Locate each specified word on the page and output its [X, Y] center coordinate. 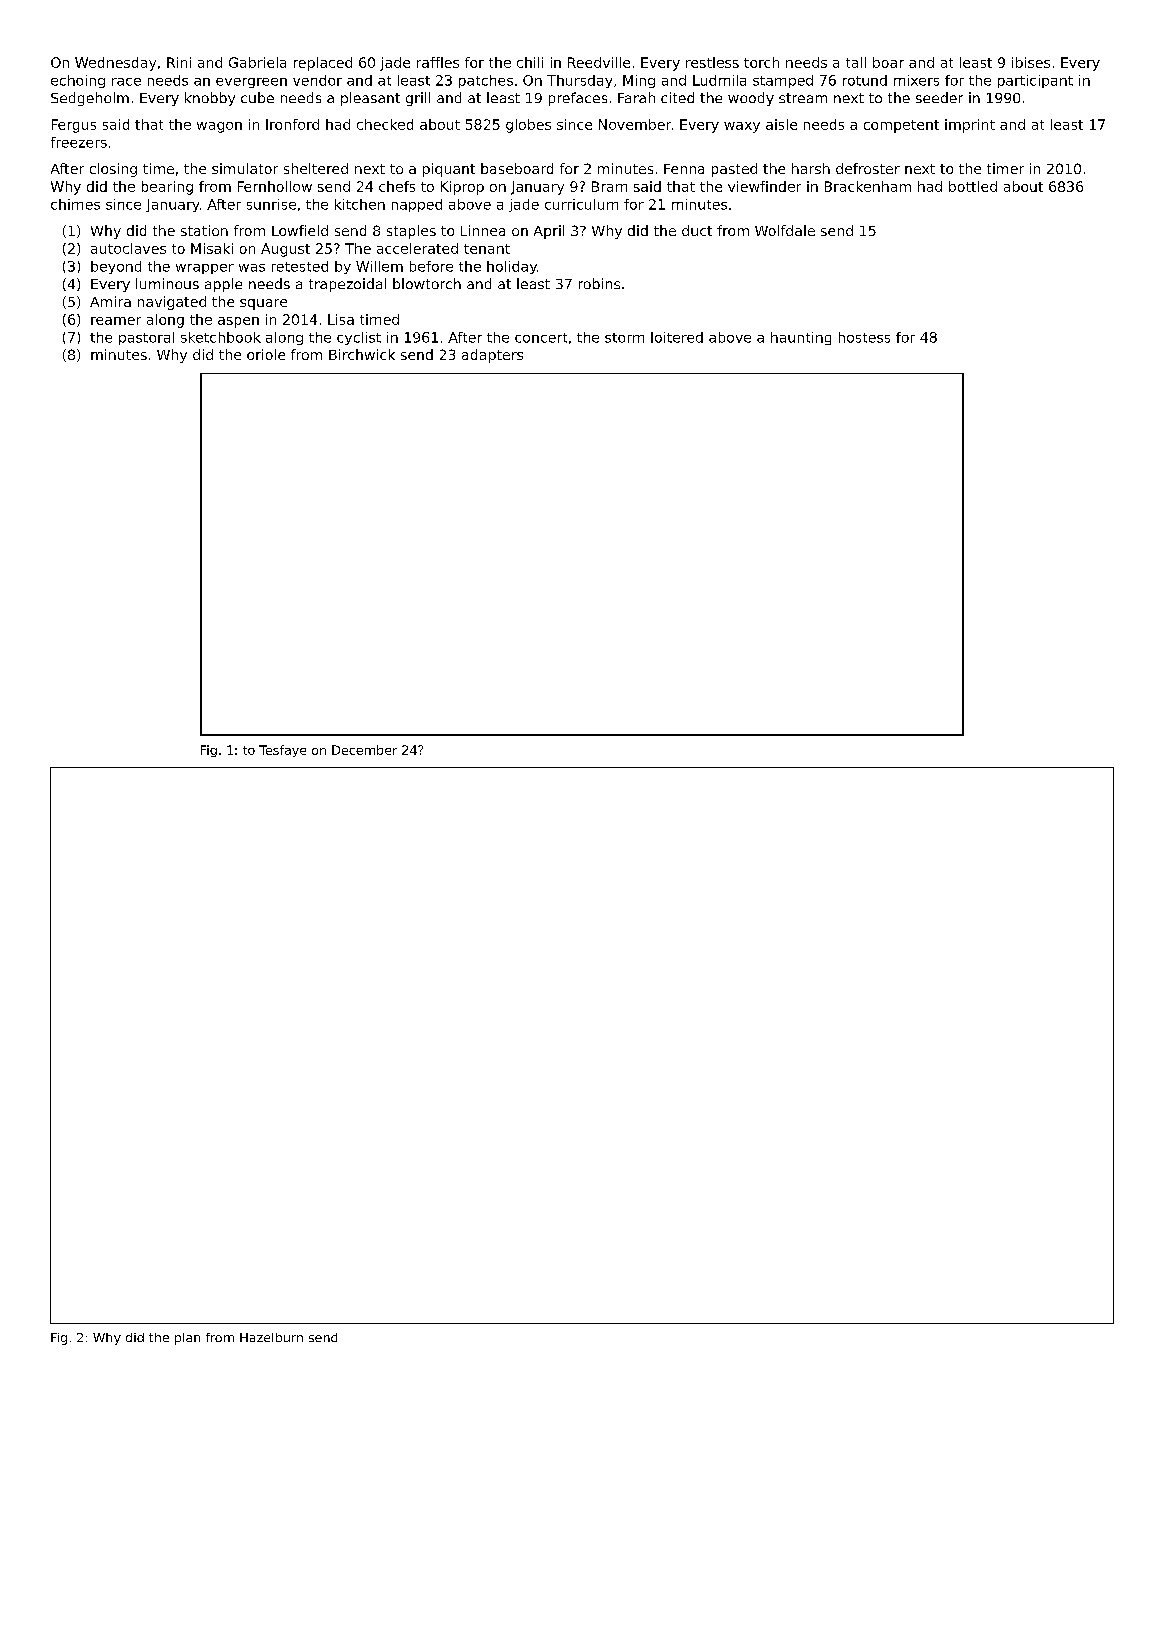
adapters [492, 356]
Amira [110, 301]
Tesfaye [282, 751]
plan [187, 1339]
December [364, 750]
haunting [801, 338]
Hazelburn [271, 1337]
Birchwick [362, 354]
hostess [864, 337]
